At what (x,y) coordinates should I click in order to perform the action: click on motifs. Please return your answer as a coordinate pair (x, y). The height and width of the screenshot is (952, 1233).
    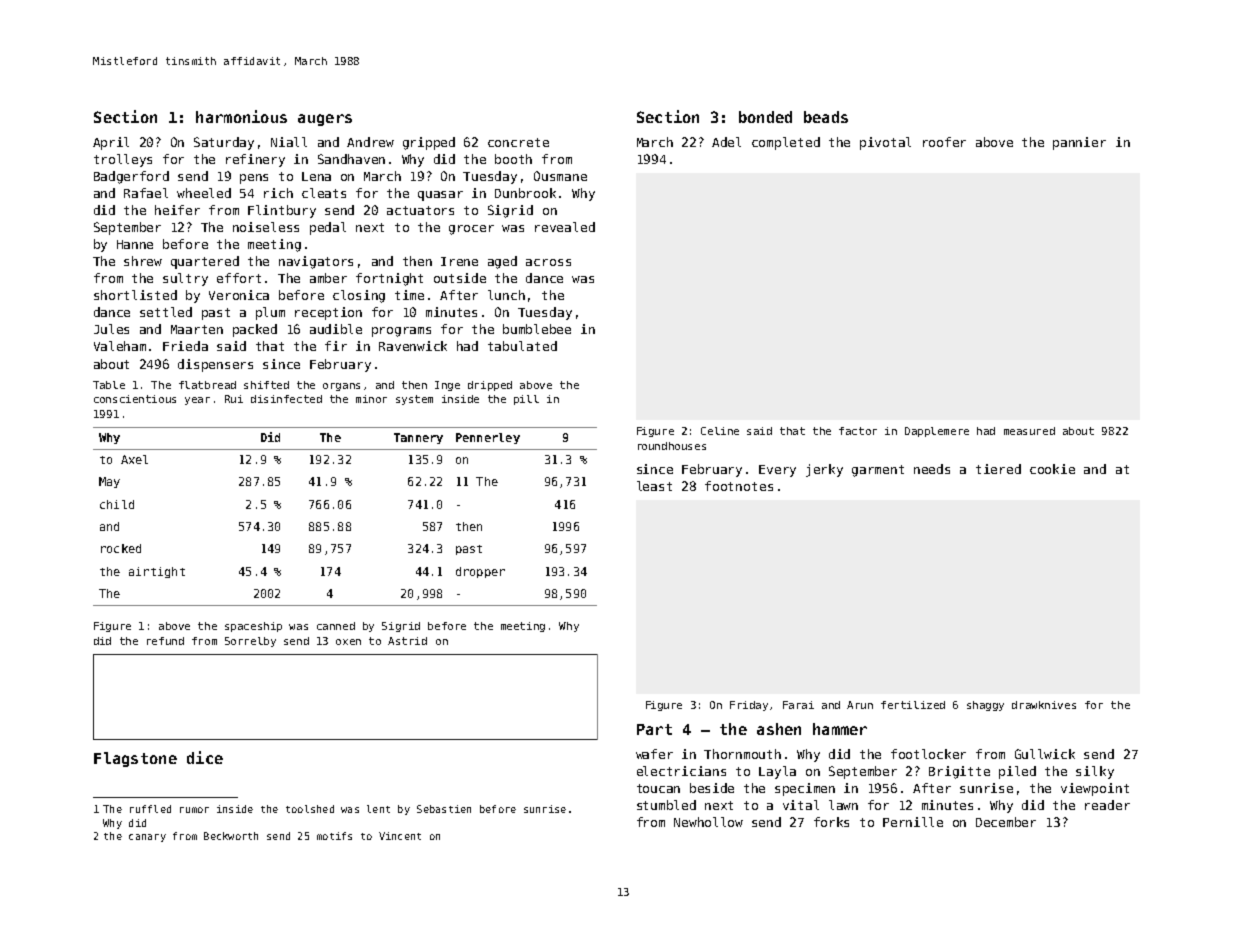
    Looking at the image, I should click on (334, 836).
